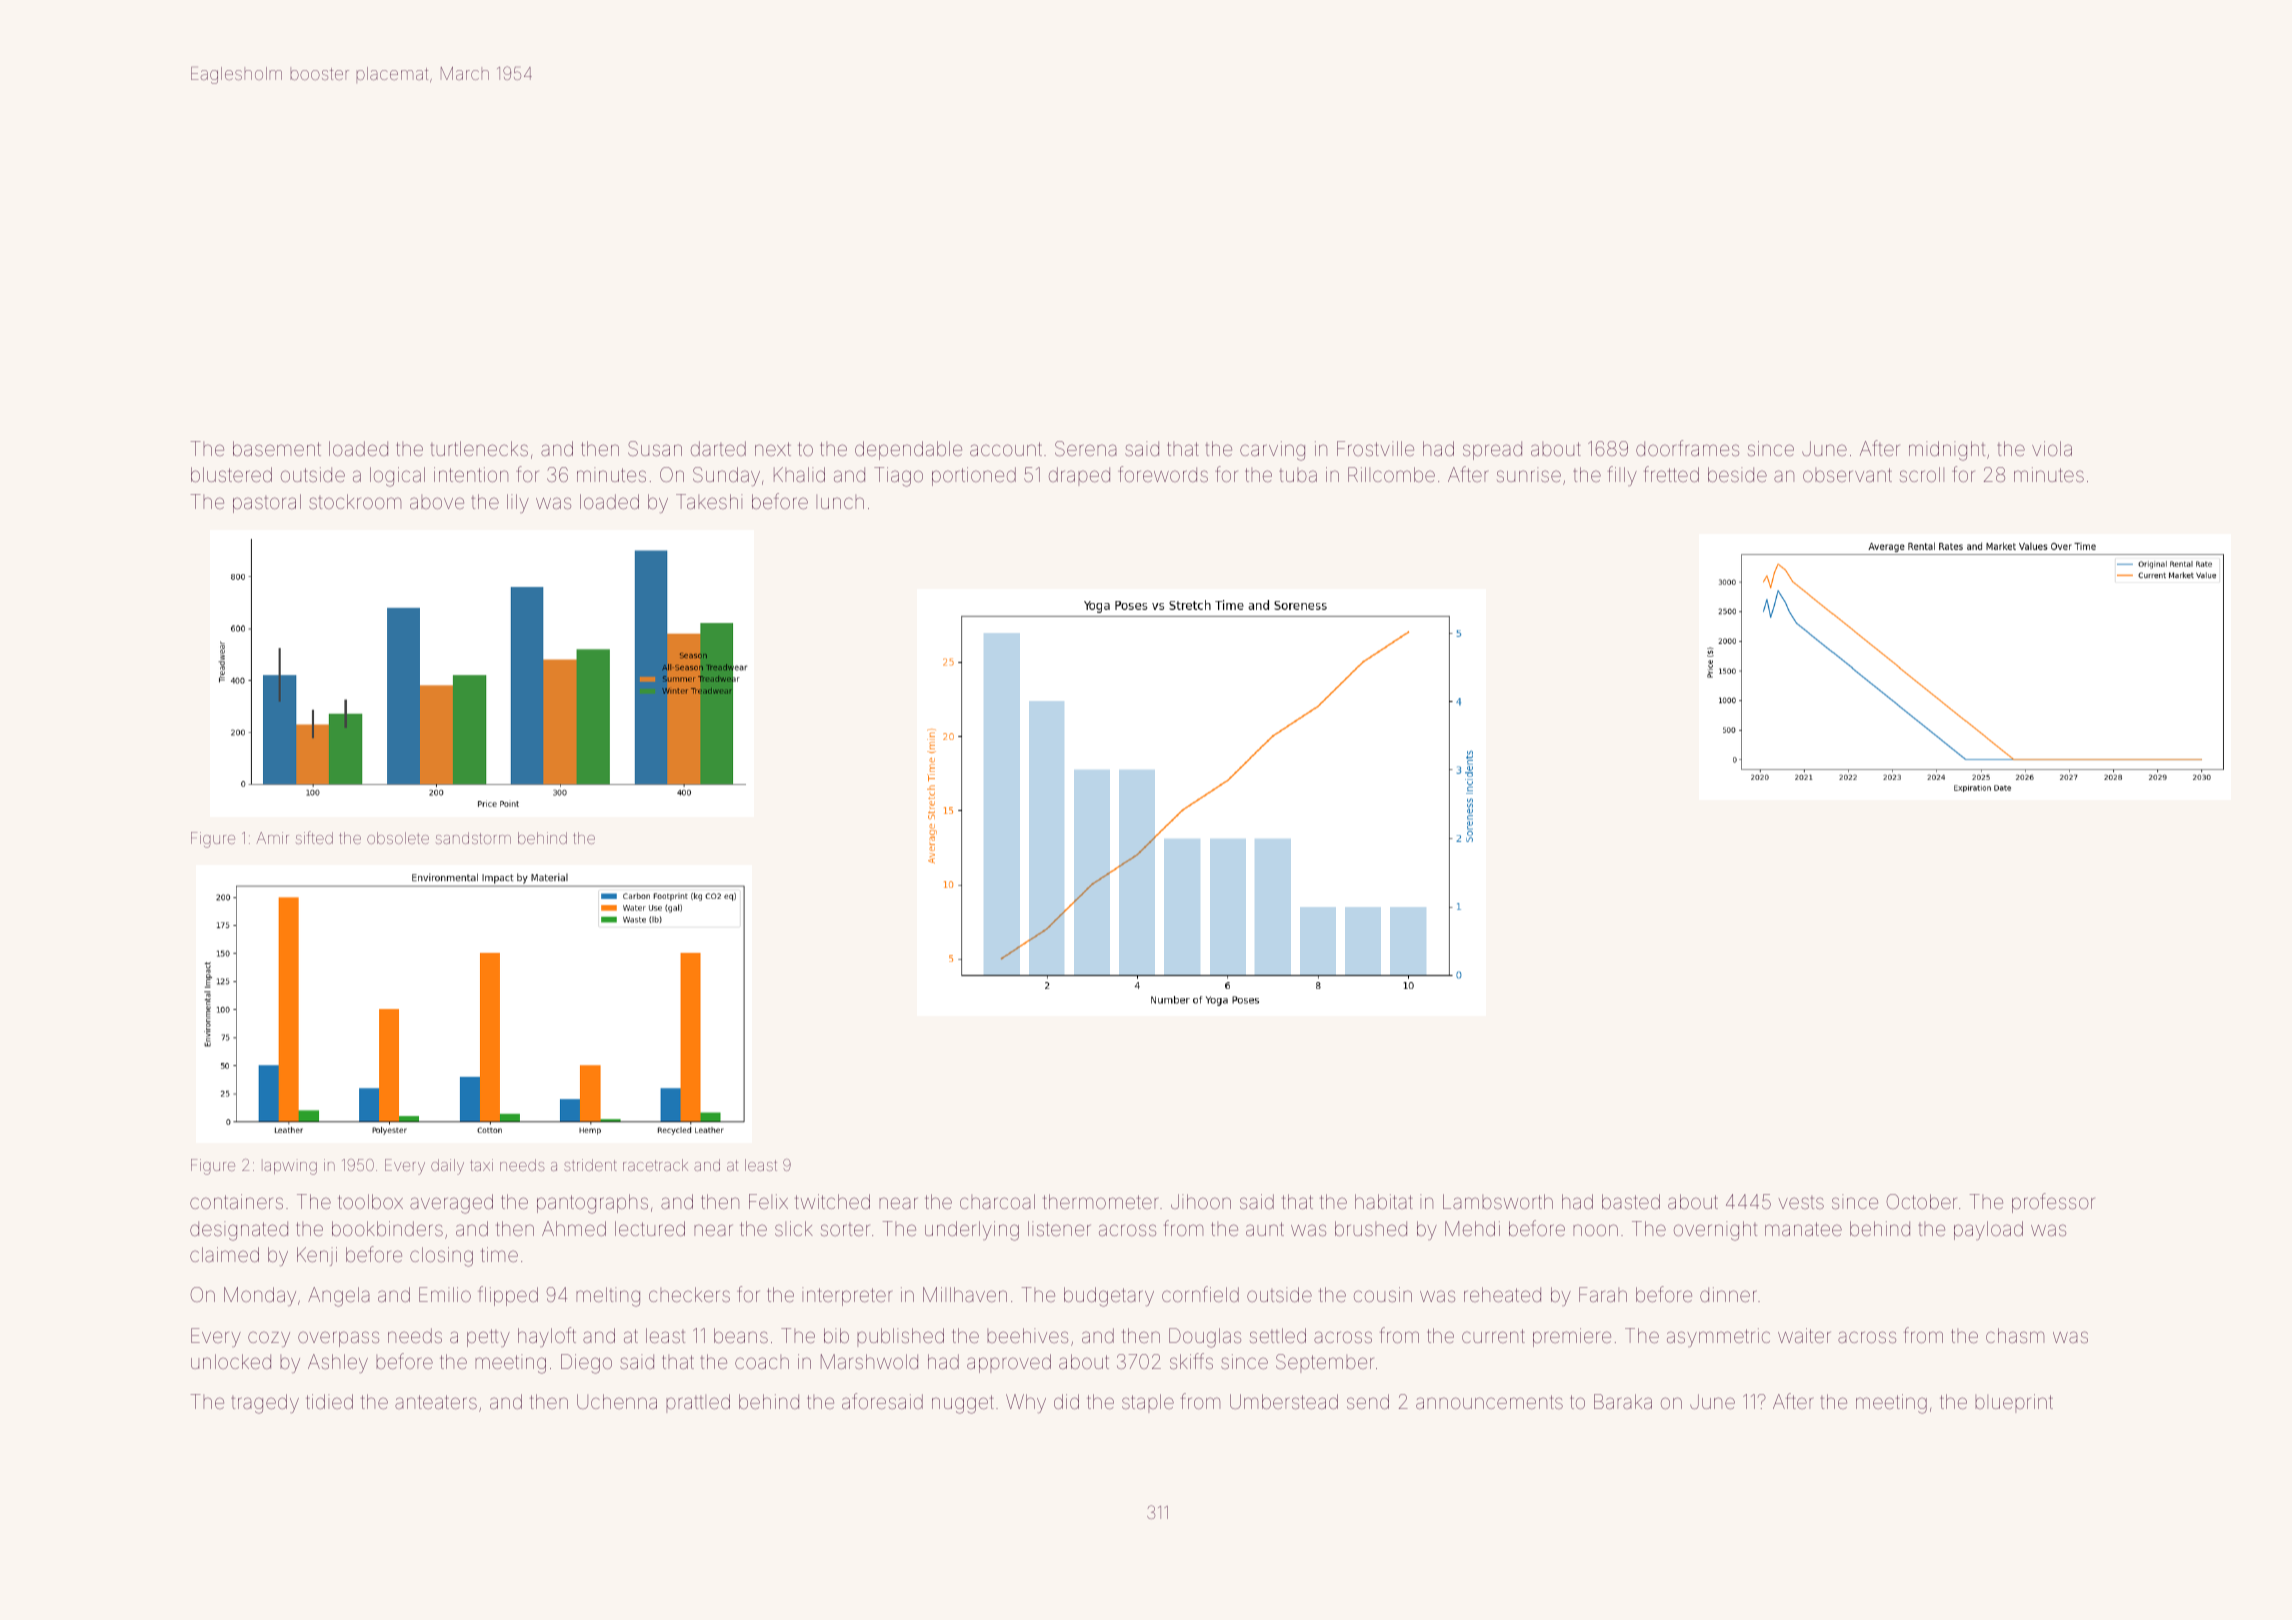 This image has width=2292, height=1620. I want to click on slick, so click(794, 1228).
